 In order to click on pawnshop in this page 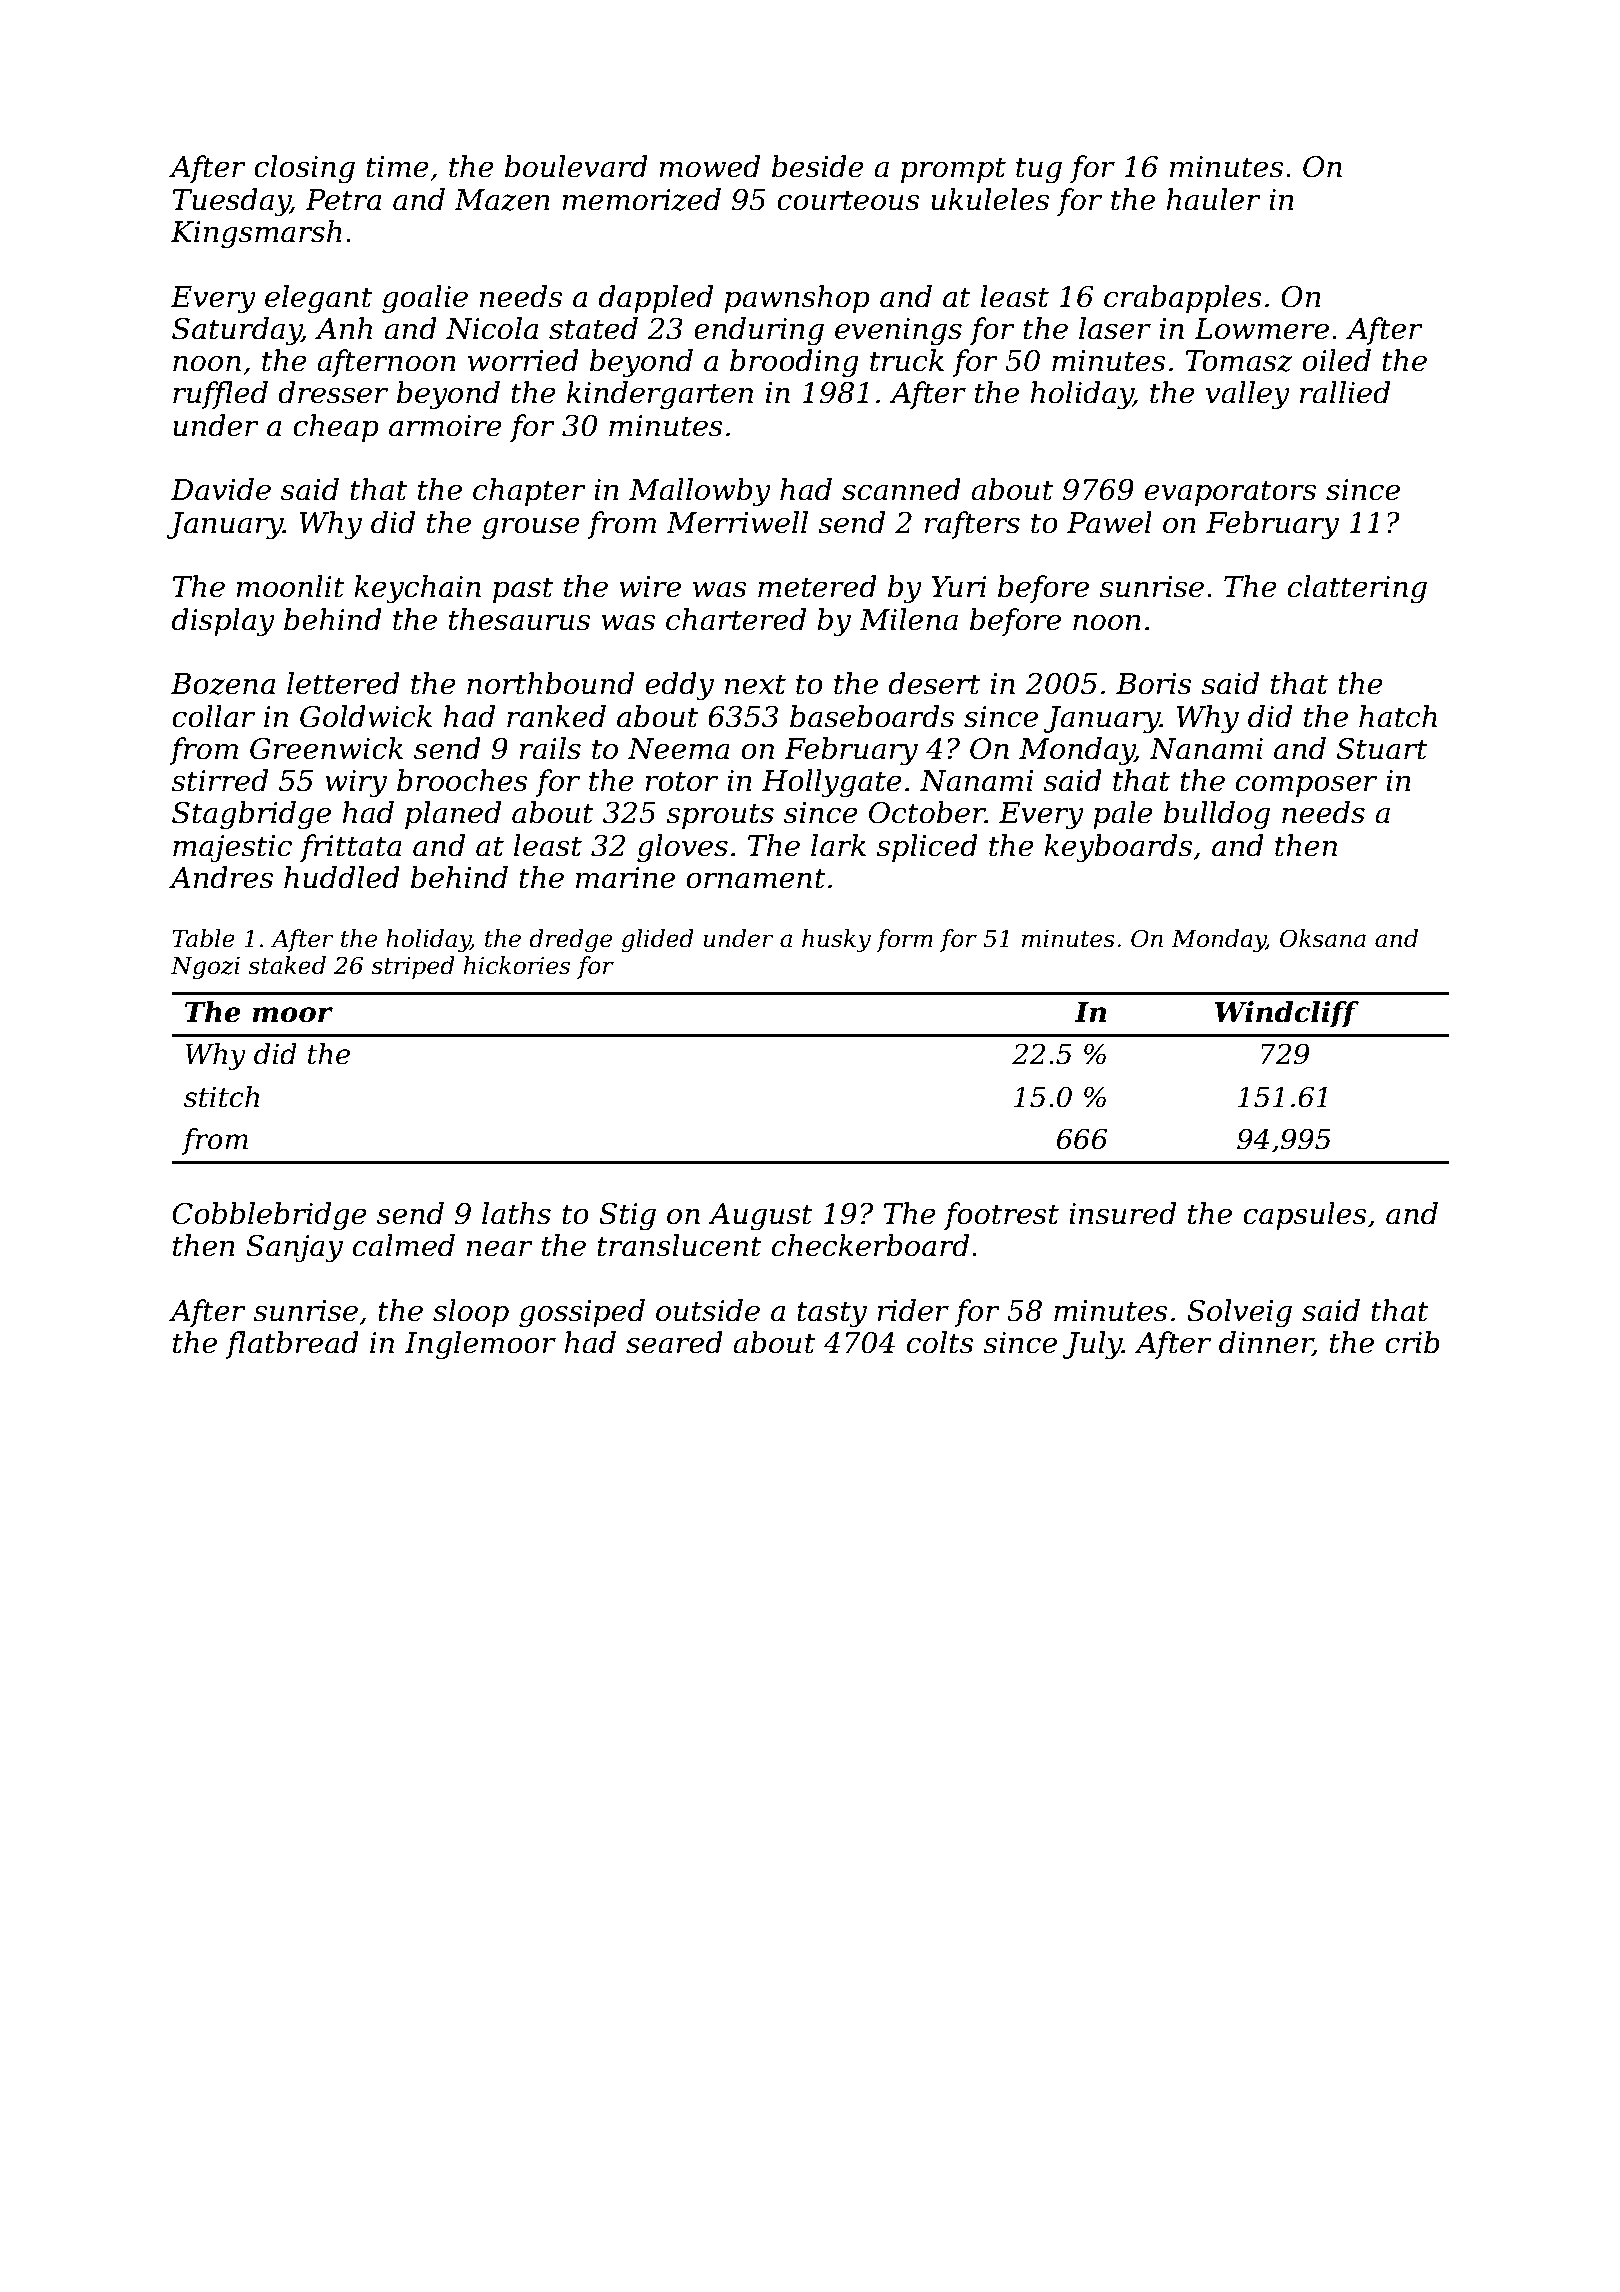, I will do `click(797, 299)`.
